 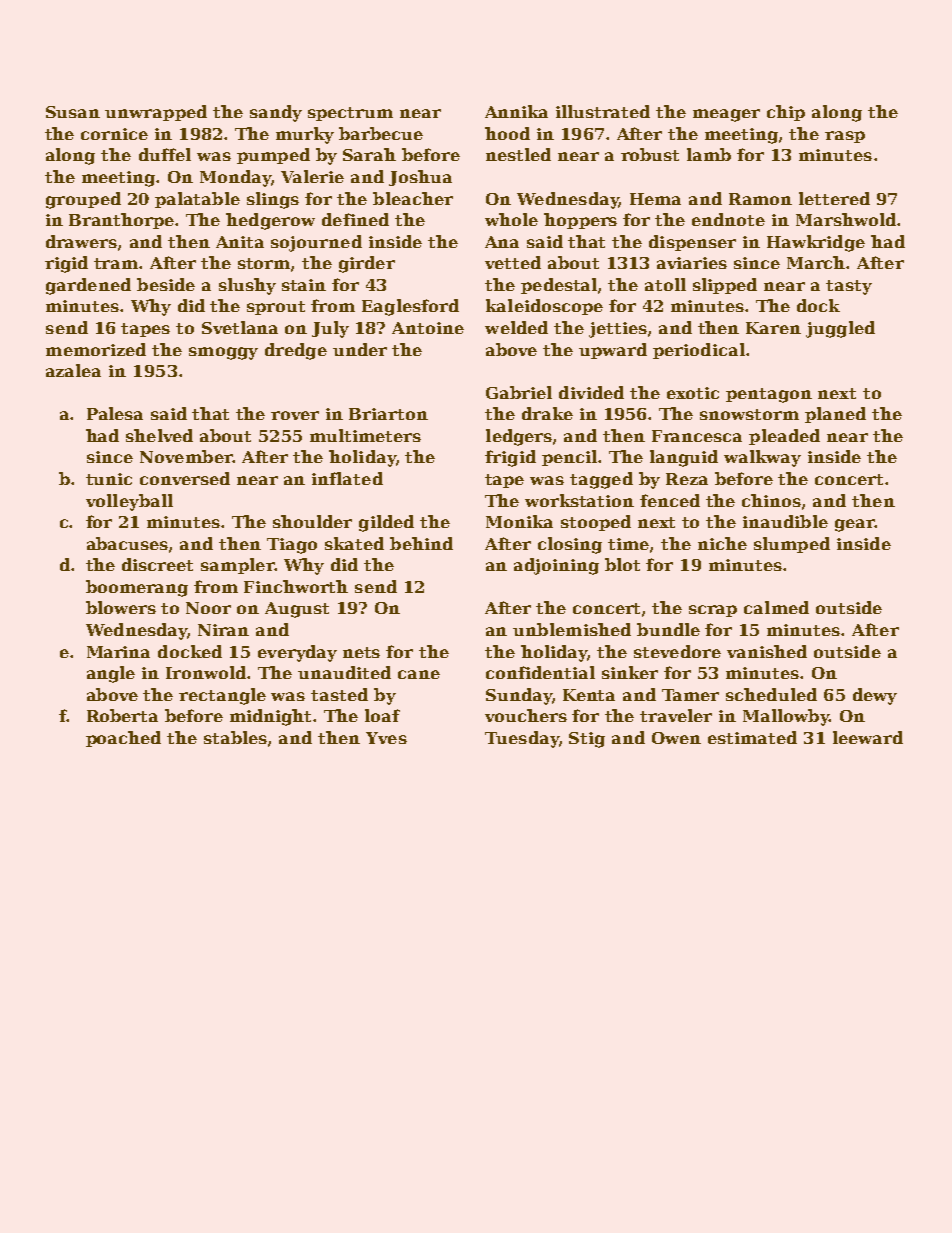 I want to click on abacuses, so click(x=127, y=543).
